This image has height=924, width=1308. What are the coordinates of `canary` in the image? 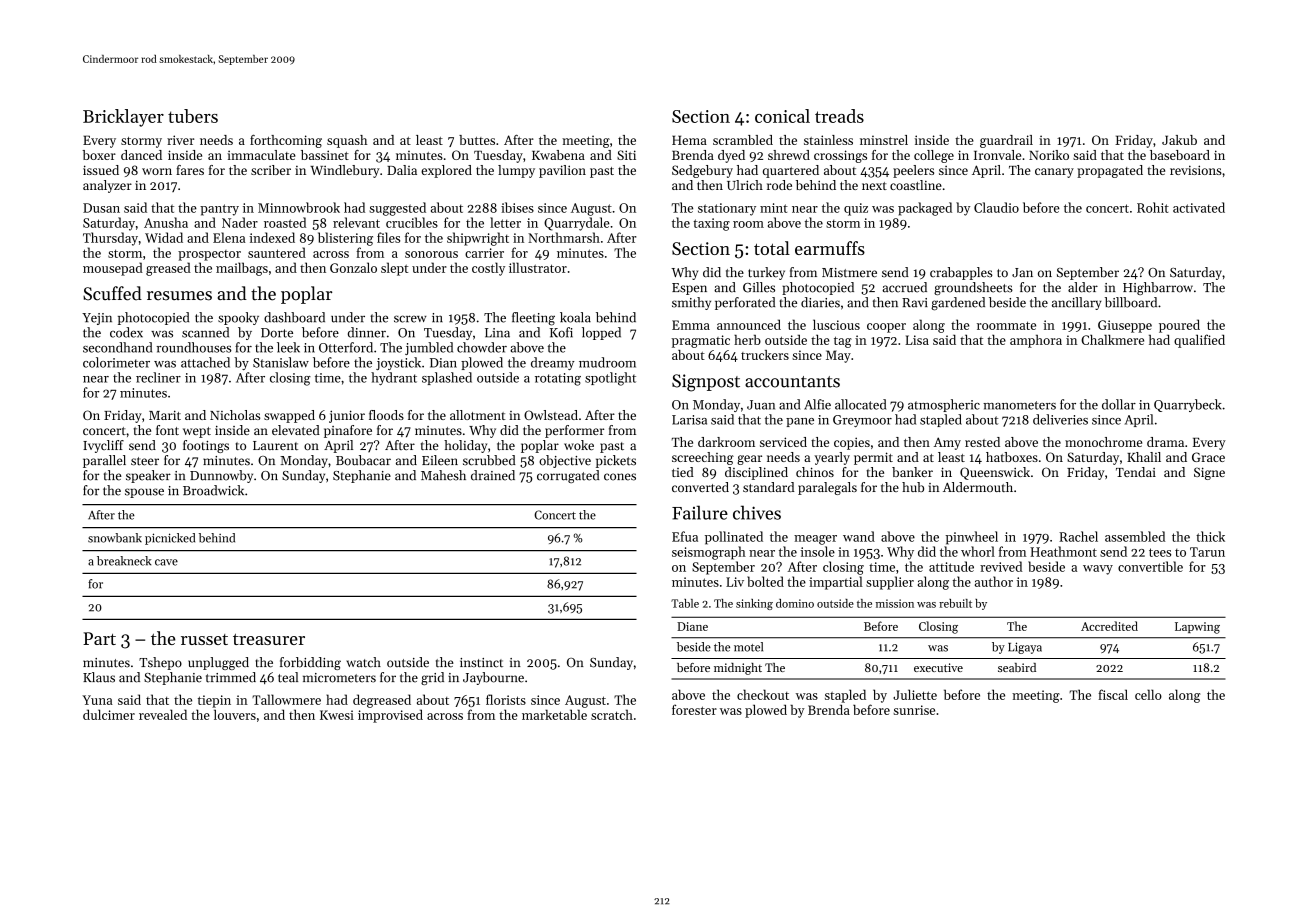 It's located at (1054, 173).
